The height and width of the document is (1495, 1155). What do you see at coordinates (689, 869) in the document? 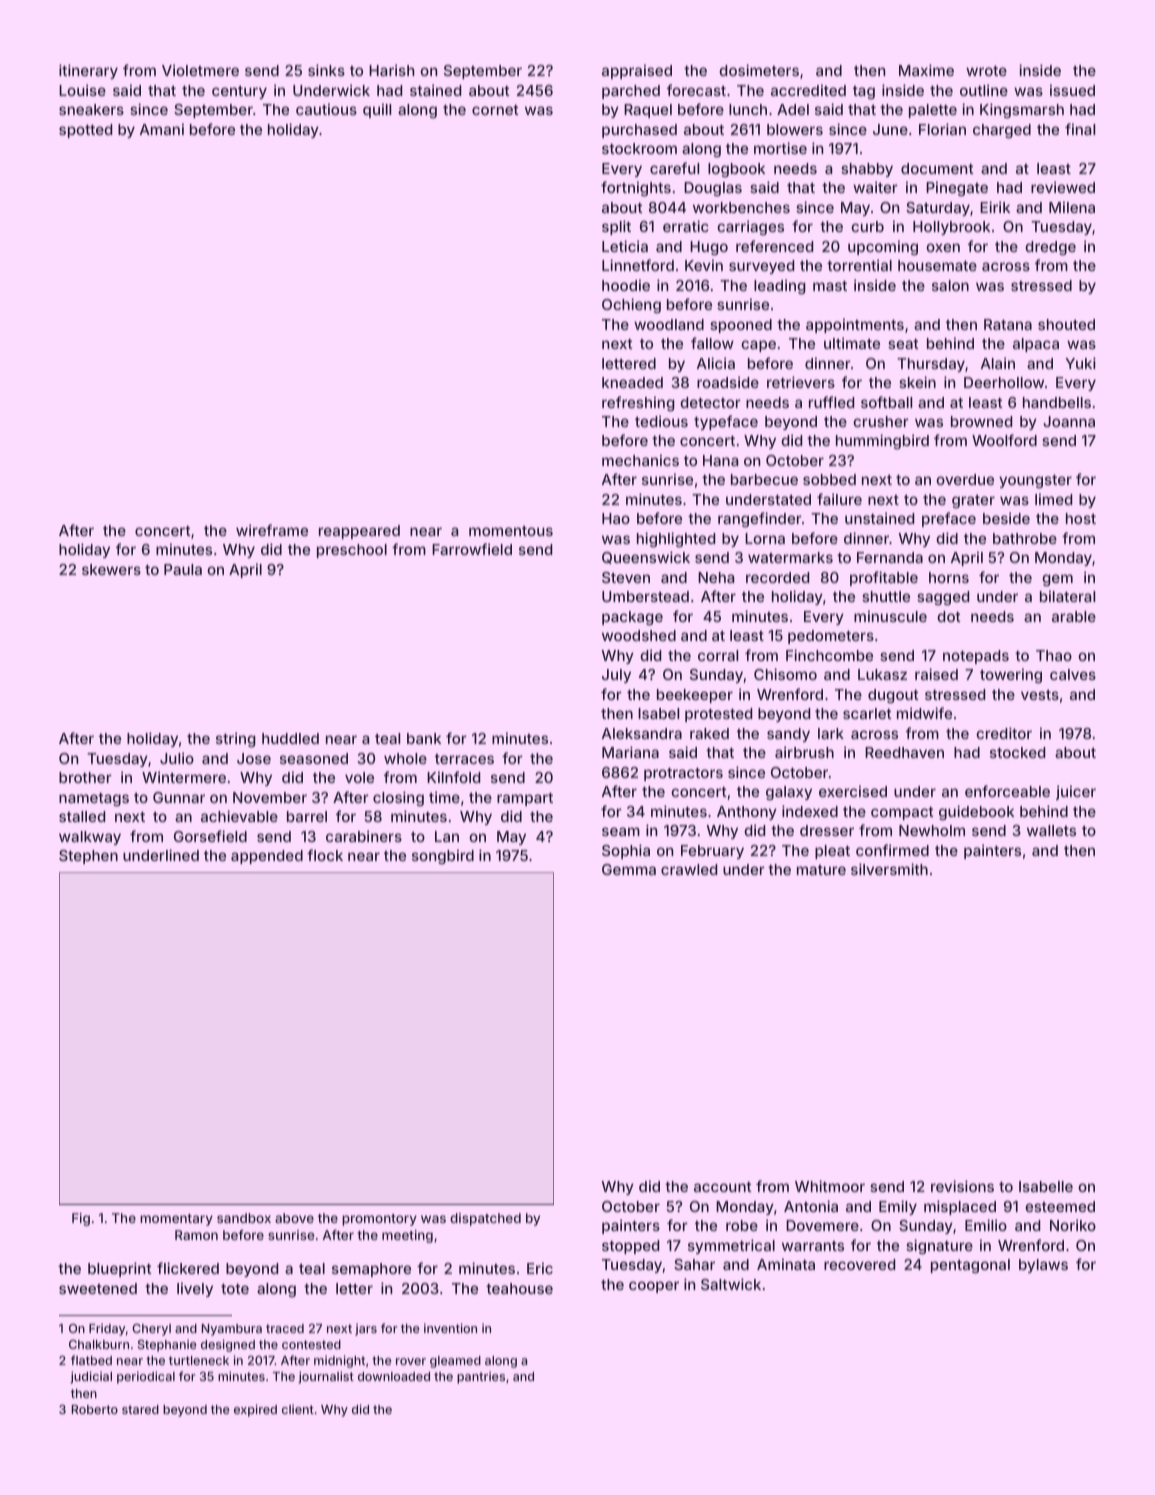
I see `crawled` at bounding box center [689, 869].
